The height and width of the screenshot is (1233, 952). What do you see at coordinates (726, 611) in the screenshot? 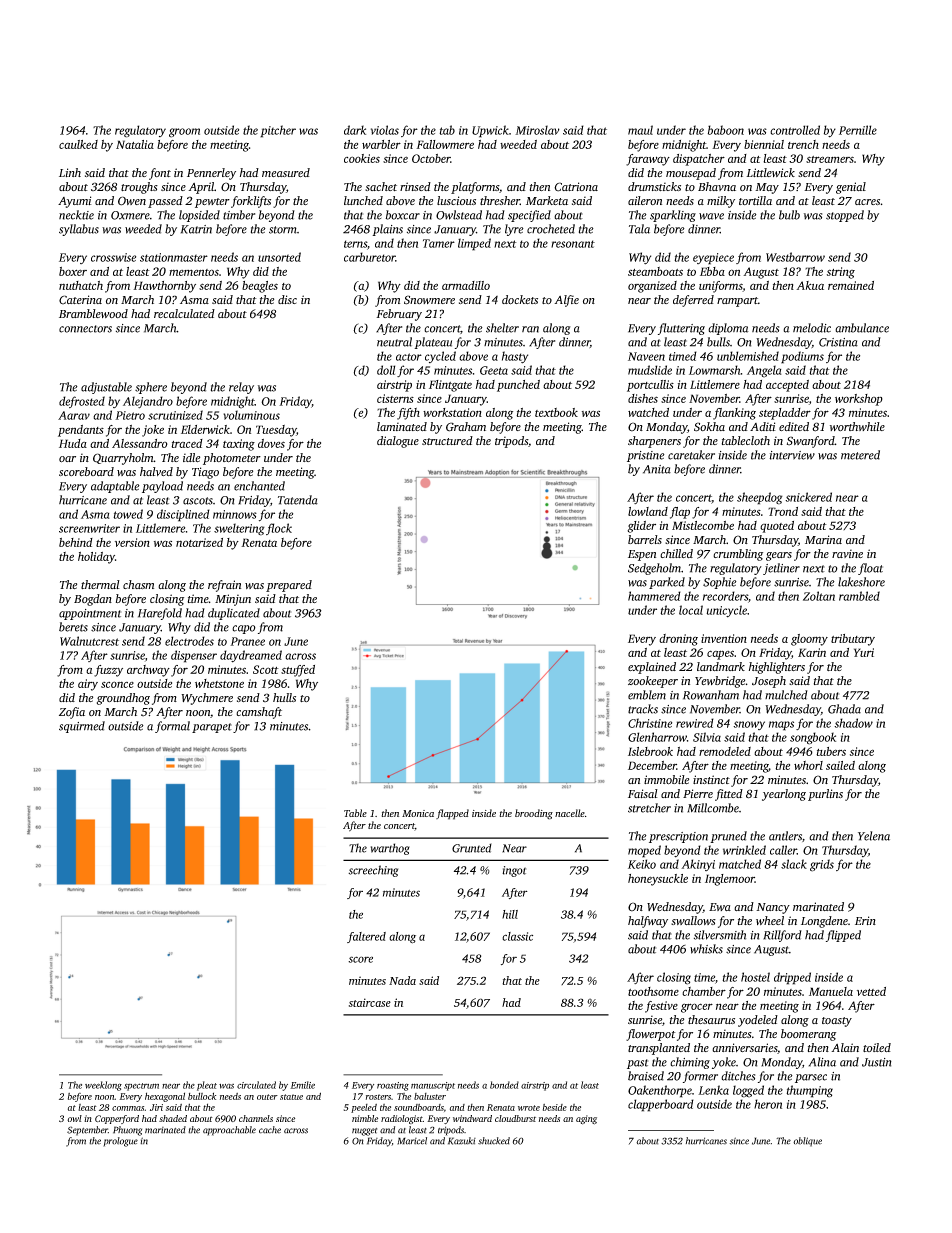
I see `unicycle` at bounding box center [726, 611].
